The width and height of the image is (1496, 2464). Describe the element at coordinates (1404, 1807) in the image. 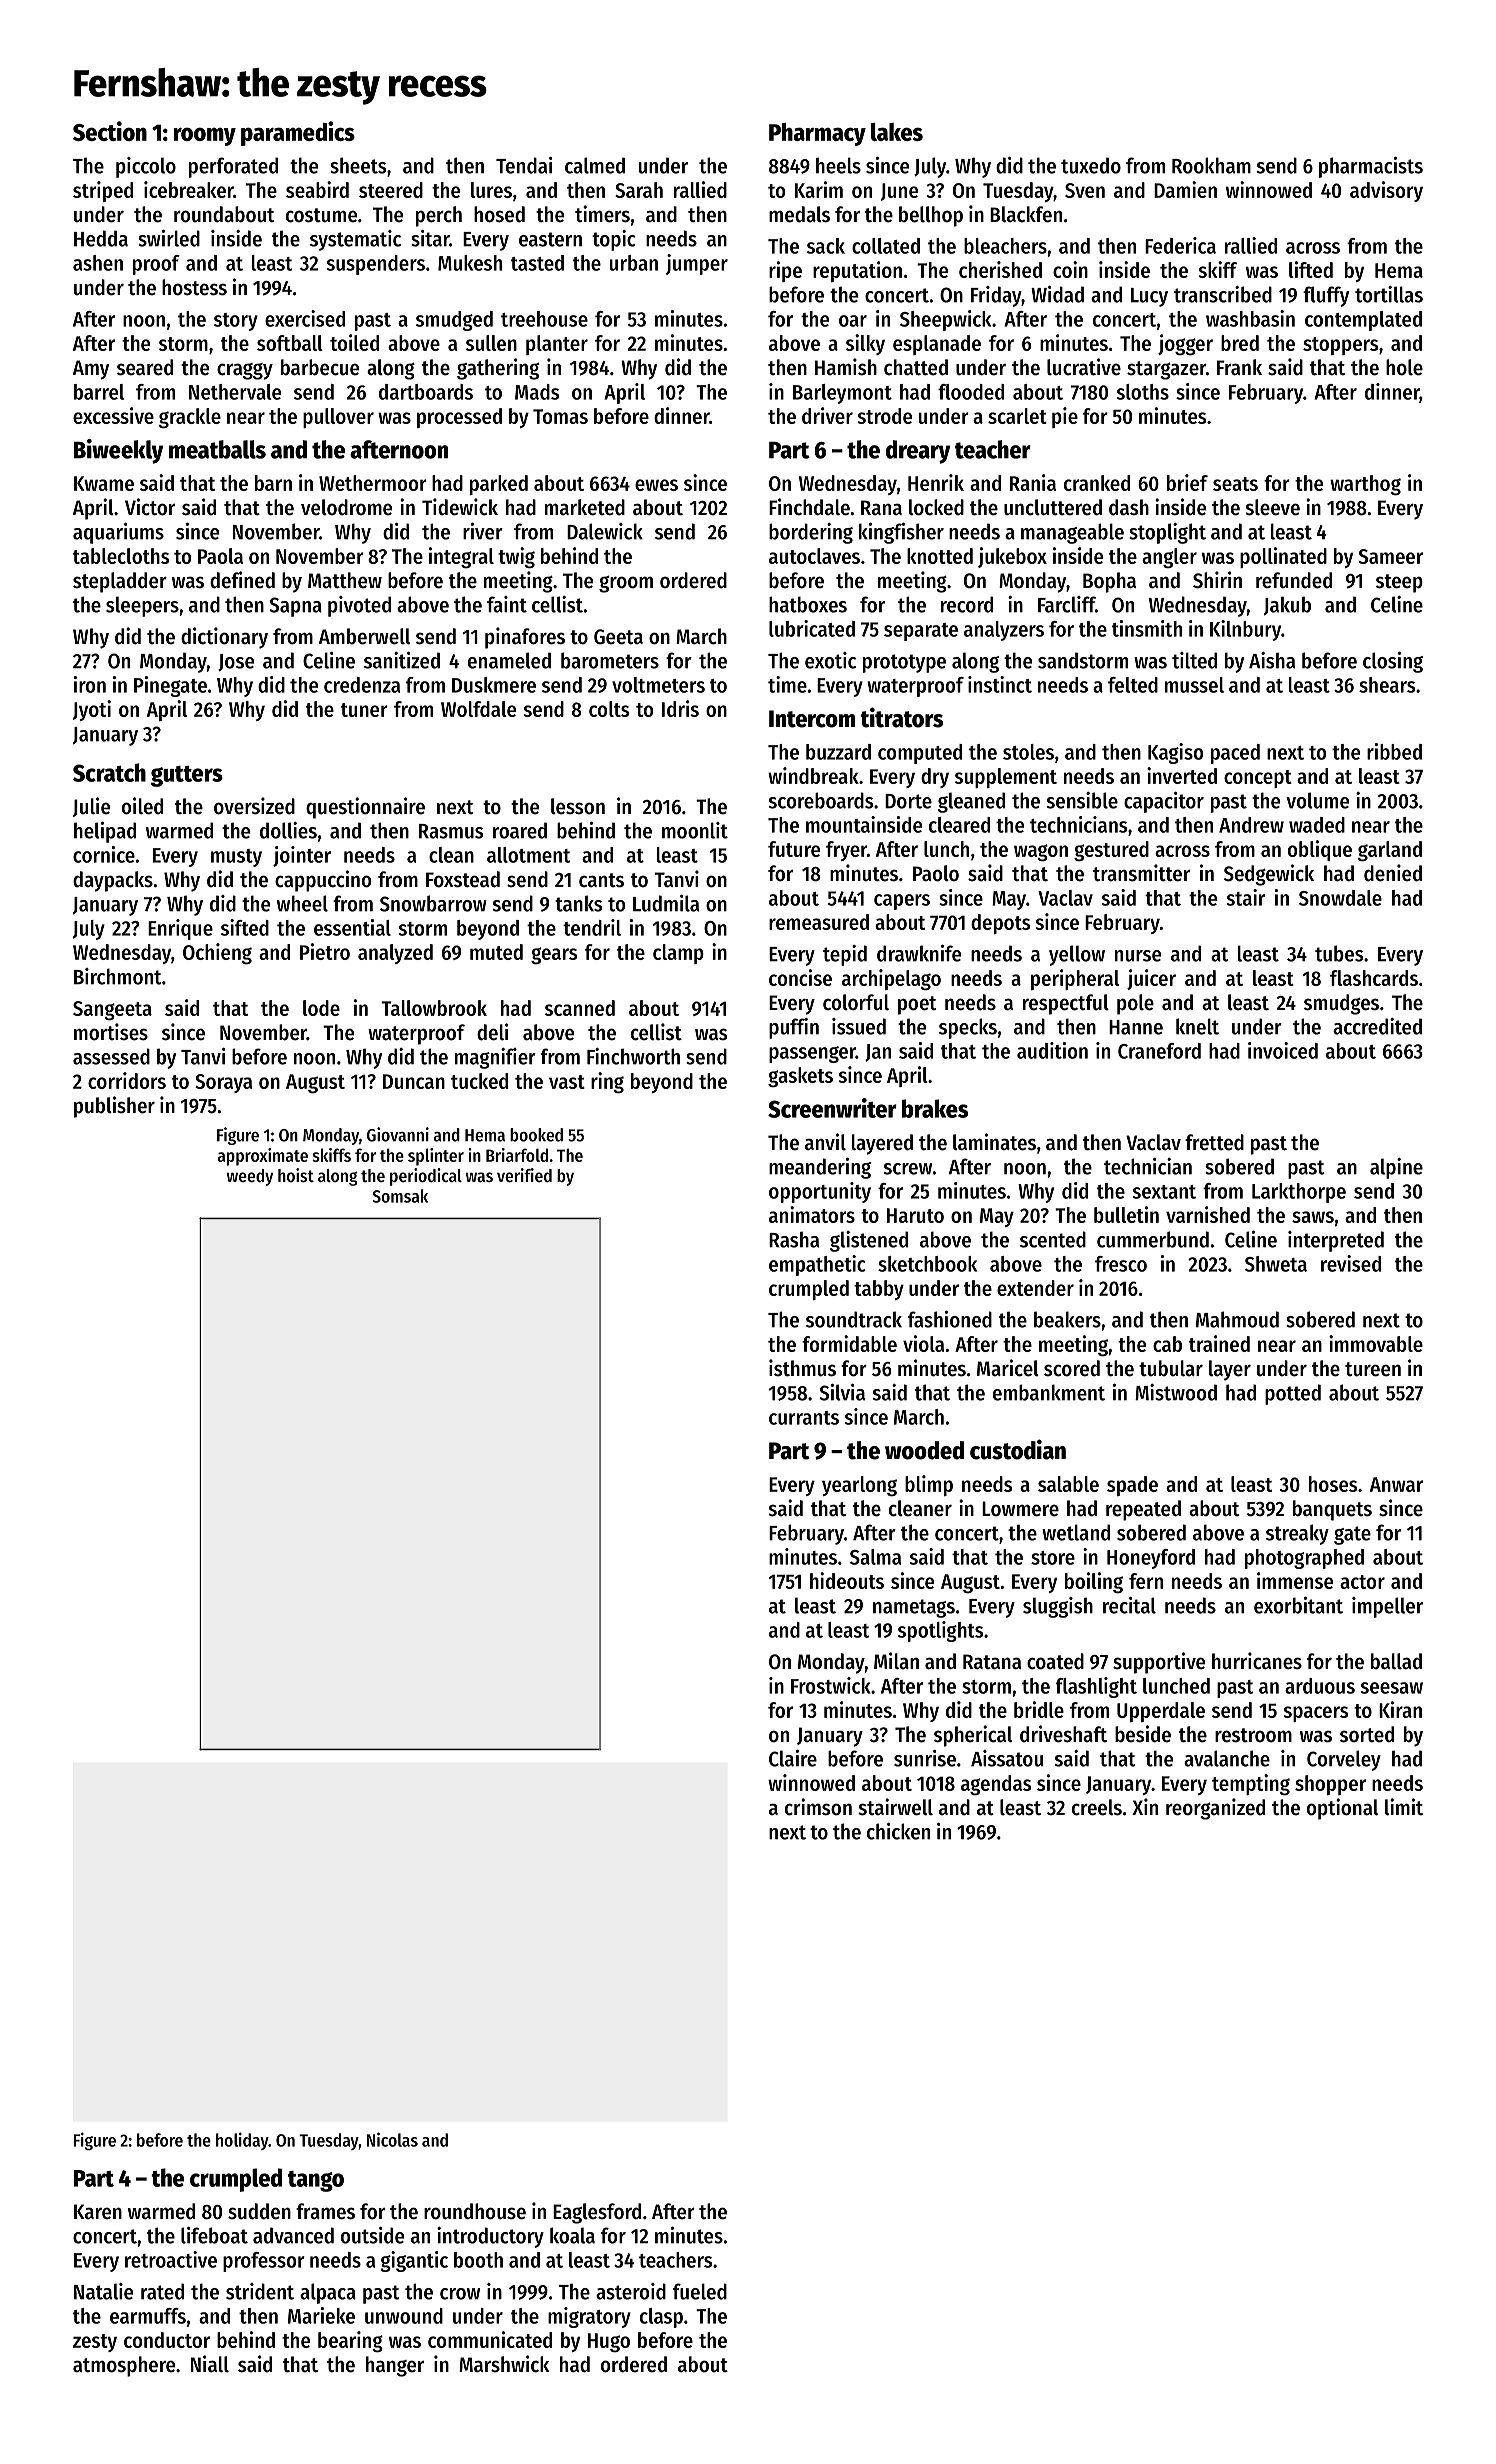

I see `limit` at that location.
